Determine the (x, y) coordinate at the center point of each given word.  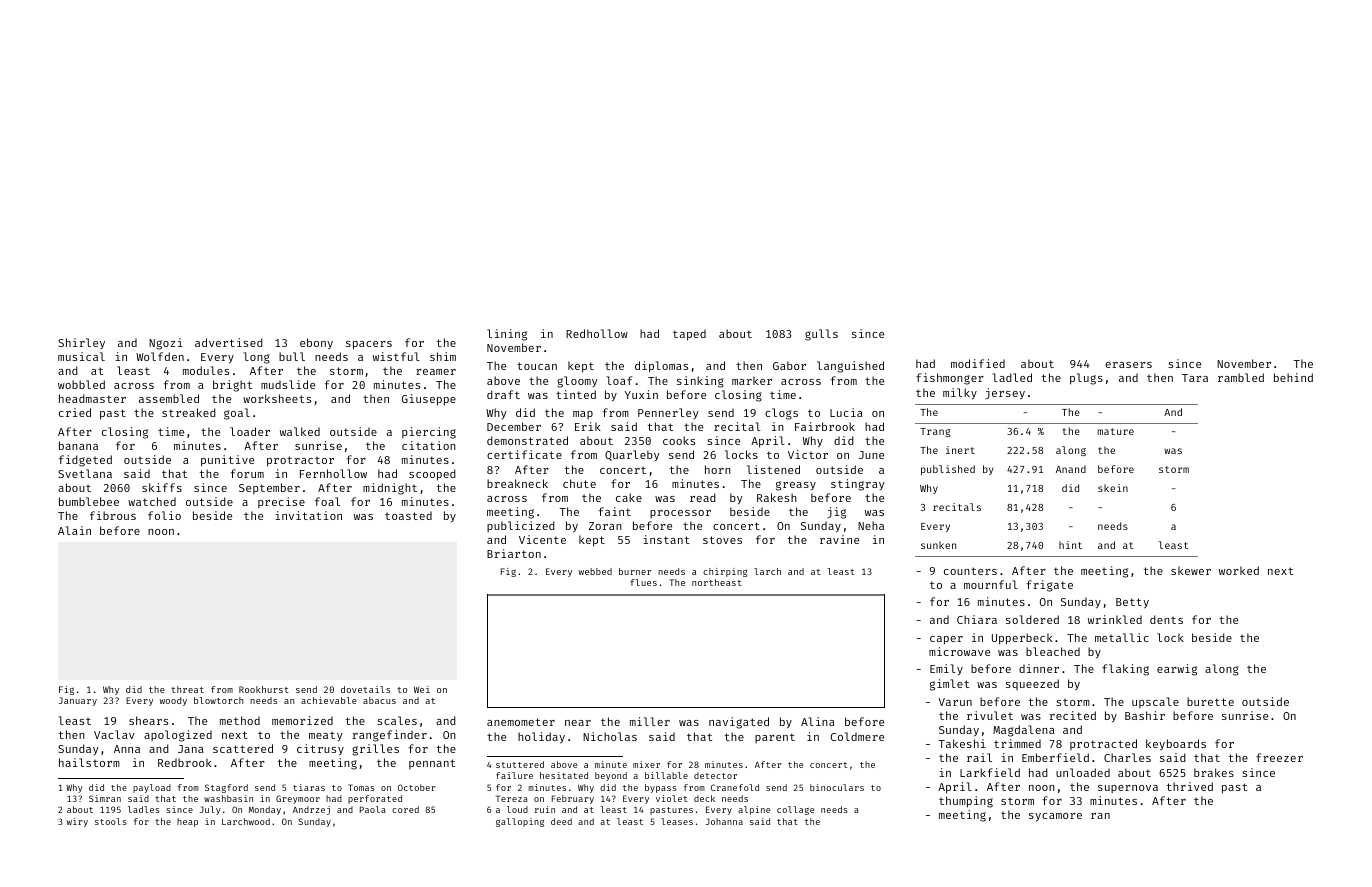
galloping (520, 822)
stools (111, 821)
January (77, 701)
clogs (781, 414)
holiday (541, 738)
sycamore (1055, 817)
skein (1113, 488)
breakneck (517, 483)
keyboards (1176, 745)
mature (1116, 431)
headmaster (92, 398)
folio (164, 515)
